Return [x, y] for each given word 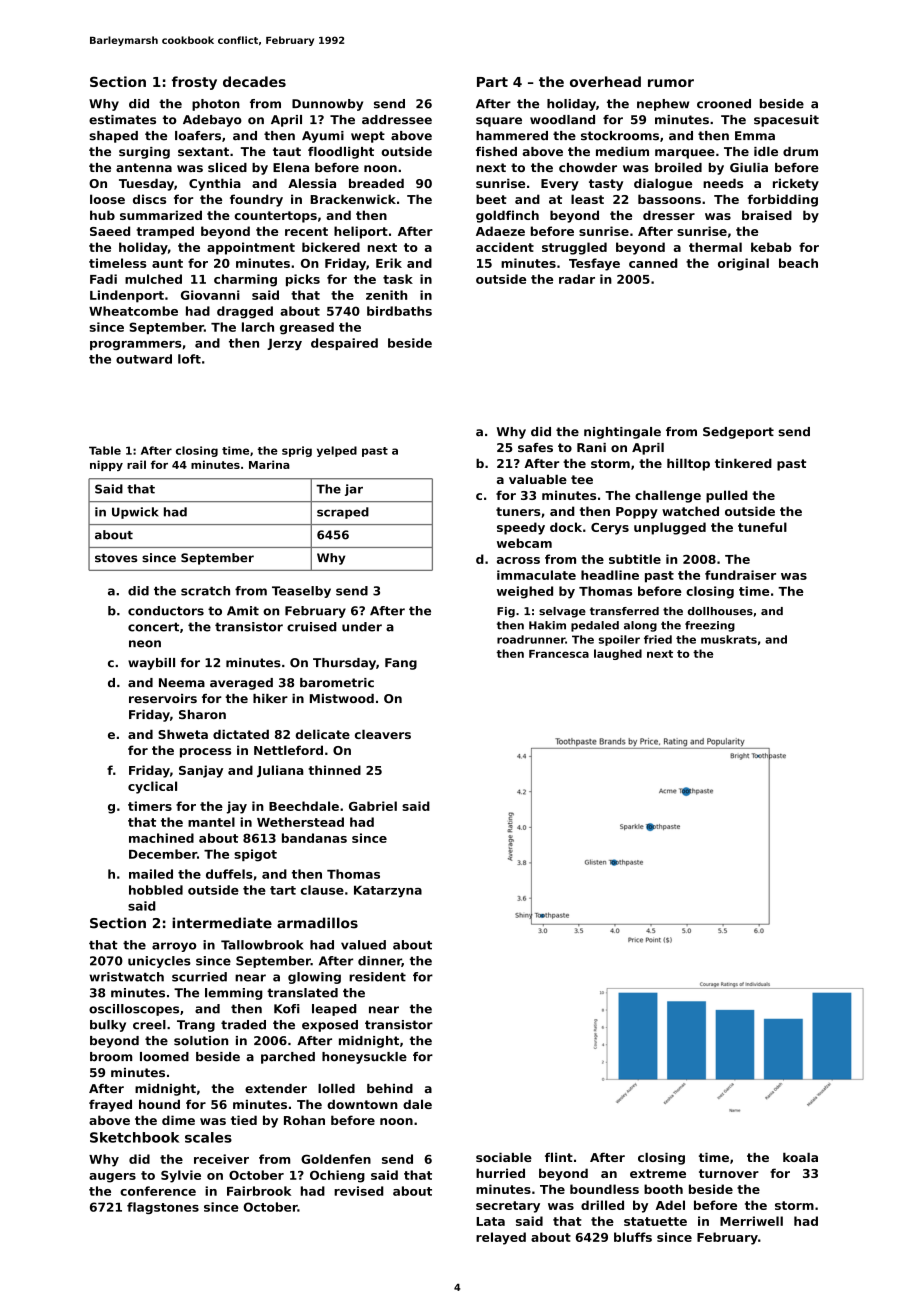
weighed [525, 592]
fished [496, 151]
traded [243, 1025]
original [743, 264]
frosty [194, 83]
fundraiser [740, 575]
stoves [116, 558]
